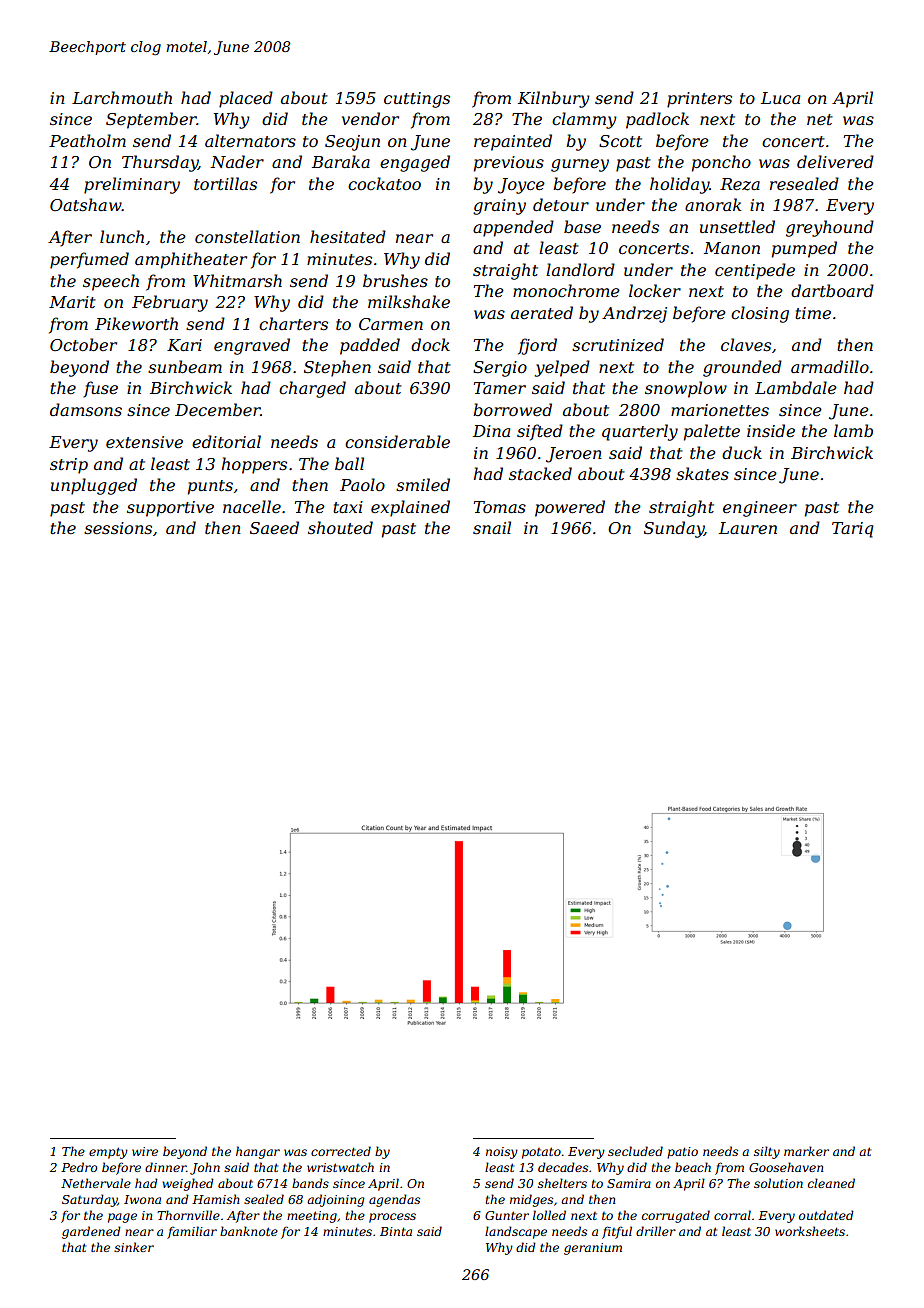  Describe the element at coordinates (118, 528) in the page. I see `sessions` at that location.
